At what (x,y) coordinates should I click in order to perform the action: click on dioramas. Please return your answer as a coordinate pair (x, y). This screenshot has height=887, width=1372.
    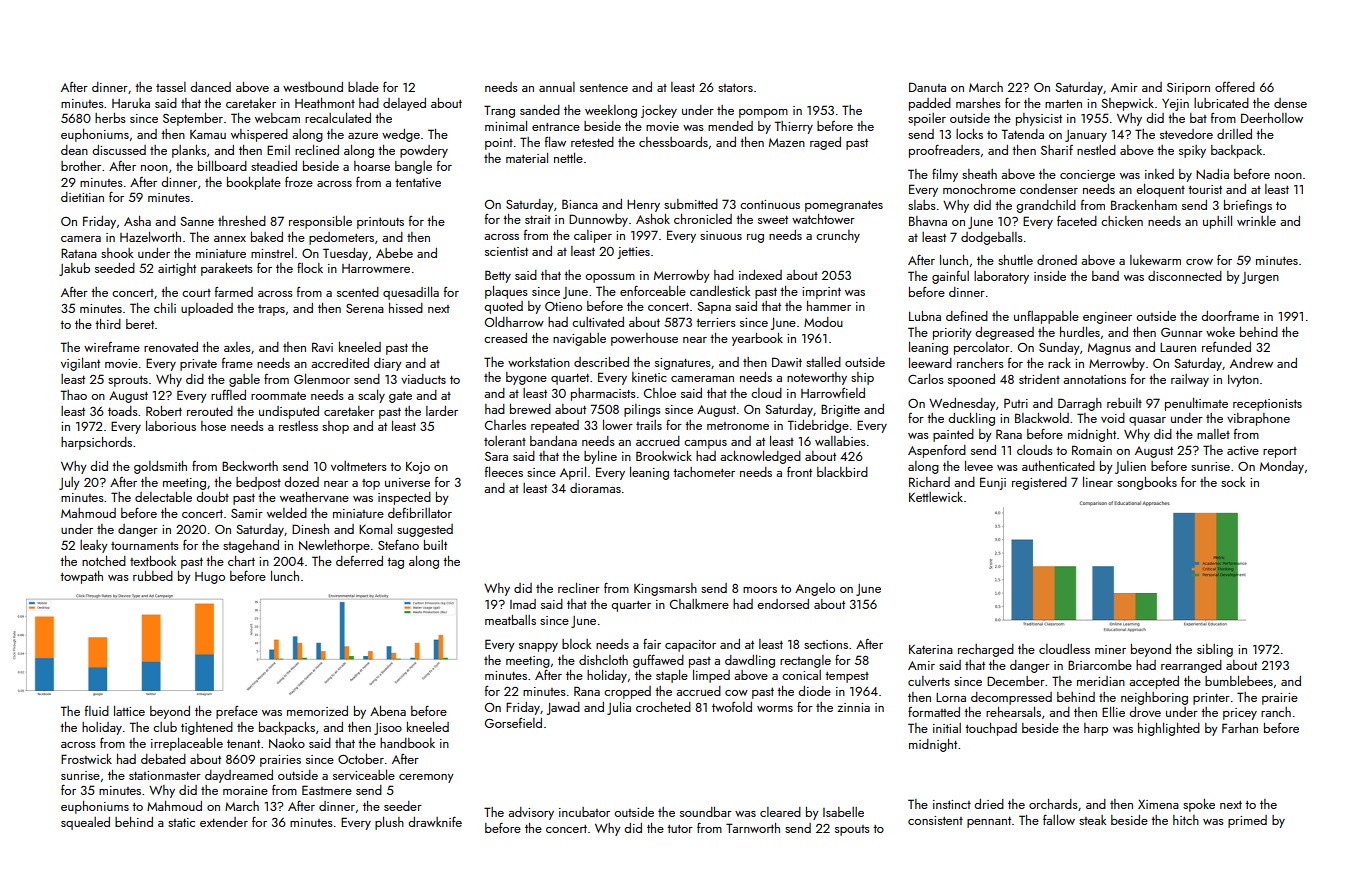
    Looking at the image, I should click on (595, 488).
